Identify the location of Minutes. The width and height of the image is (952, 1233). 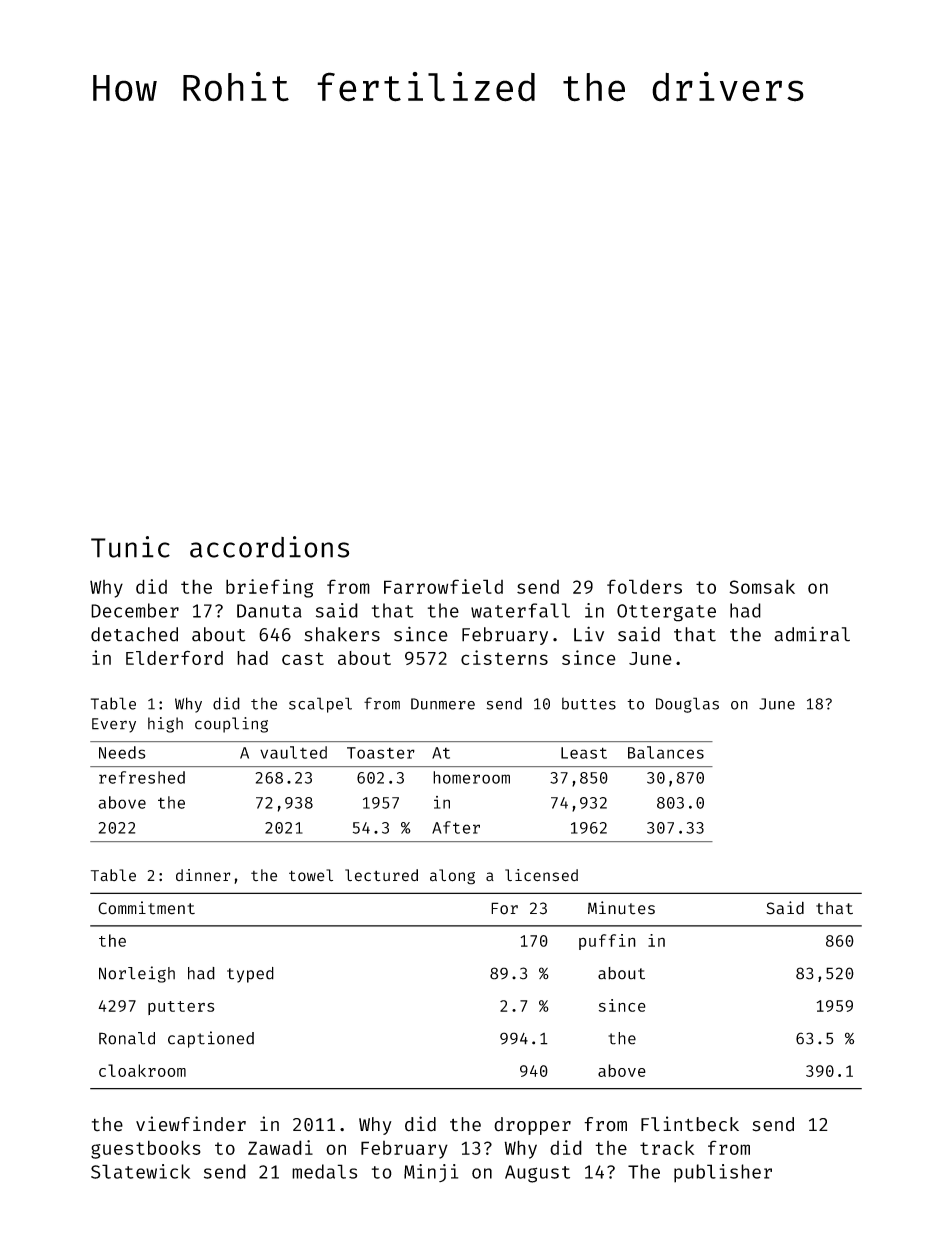
(621, 908).
